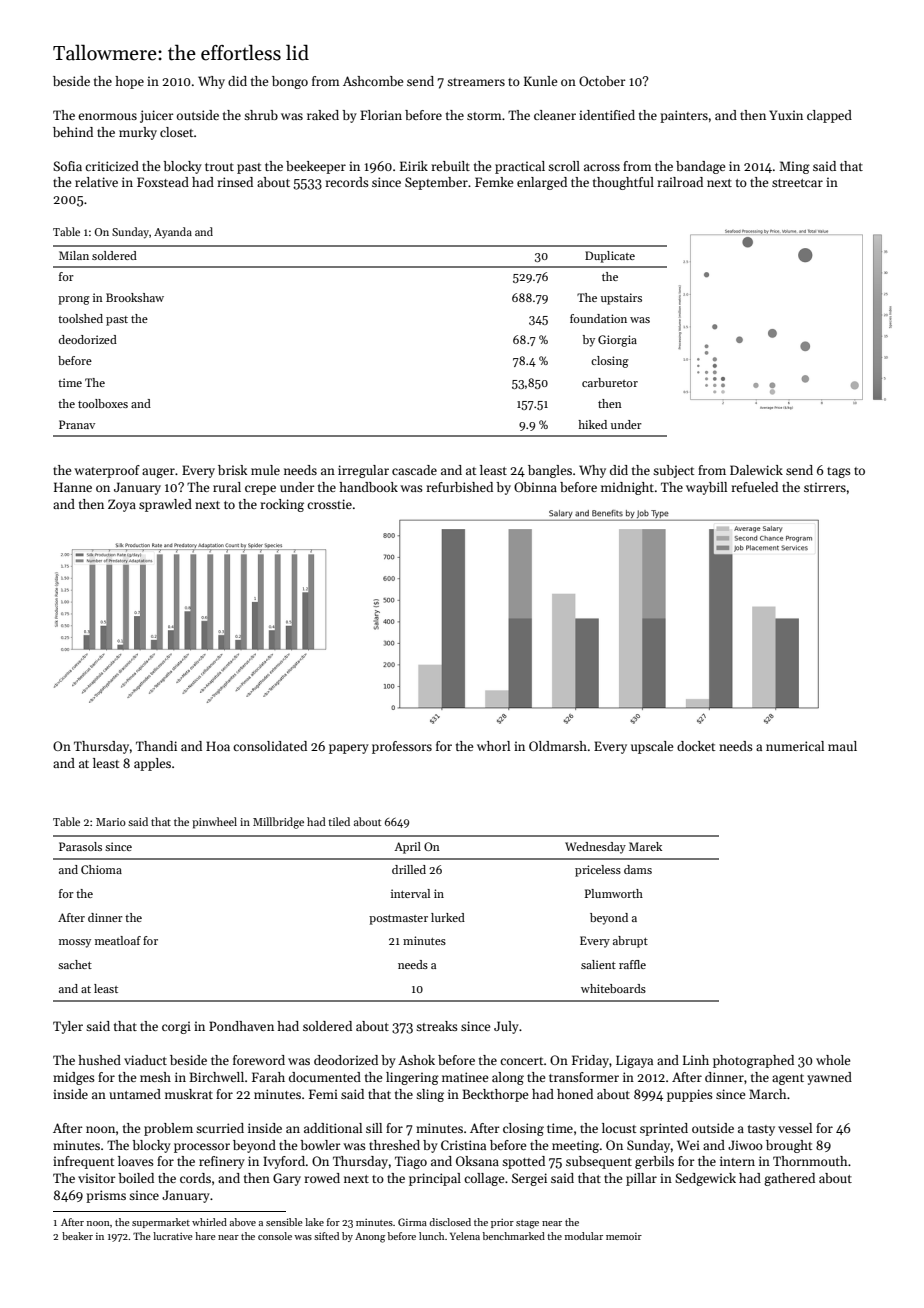  Describe the element at coordinates (786, 115) in the document. I see `Yuxin` at that location.
